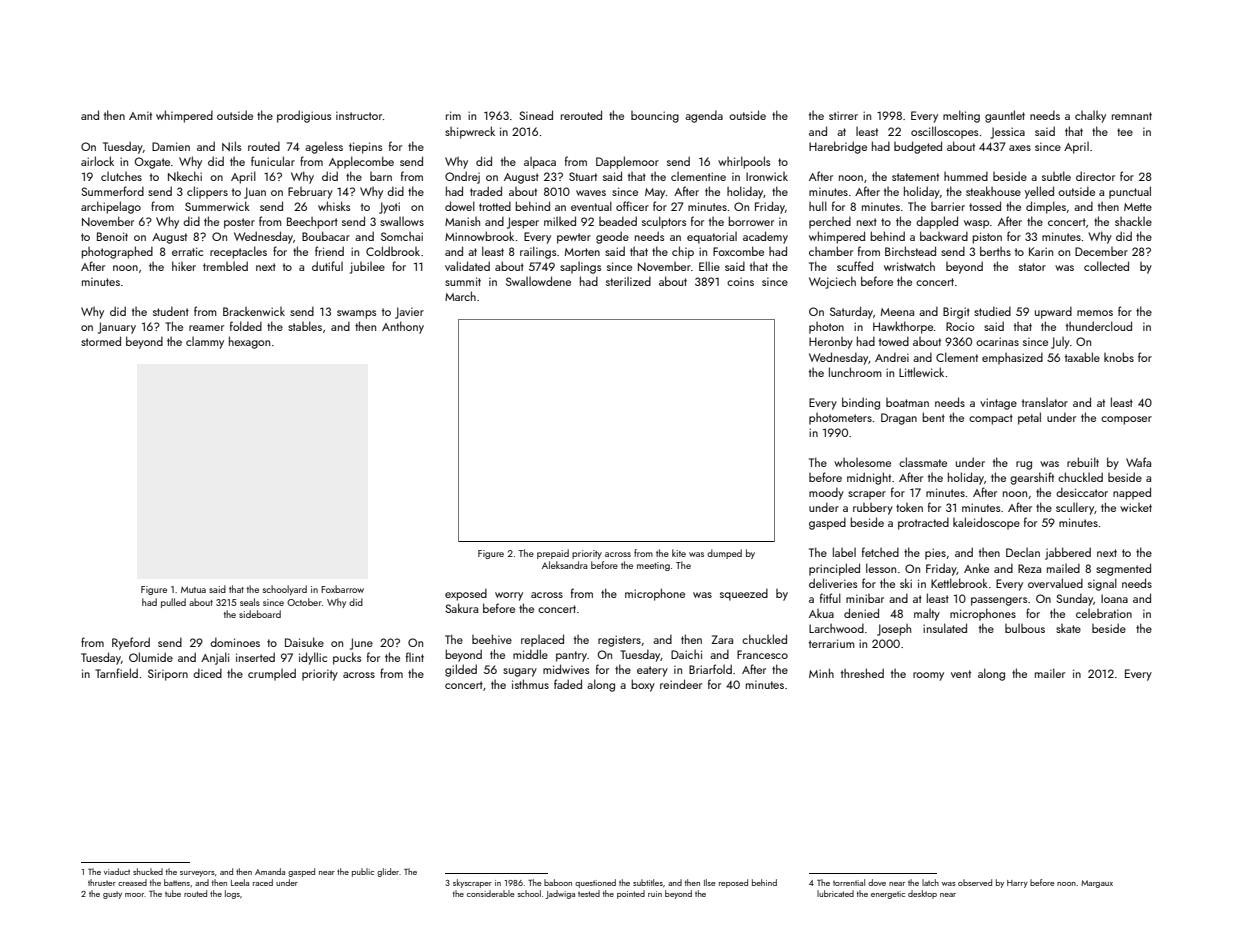 Image resolution: width=1233 pixels, height=952 pixels. What do you see at coordinates (491, 893) in the screenshot?
I see `considerable` at bounding box center [491, 893].
